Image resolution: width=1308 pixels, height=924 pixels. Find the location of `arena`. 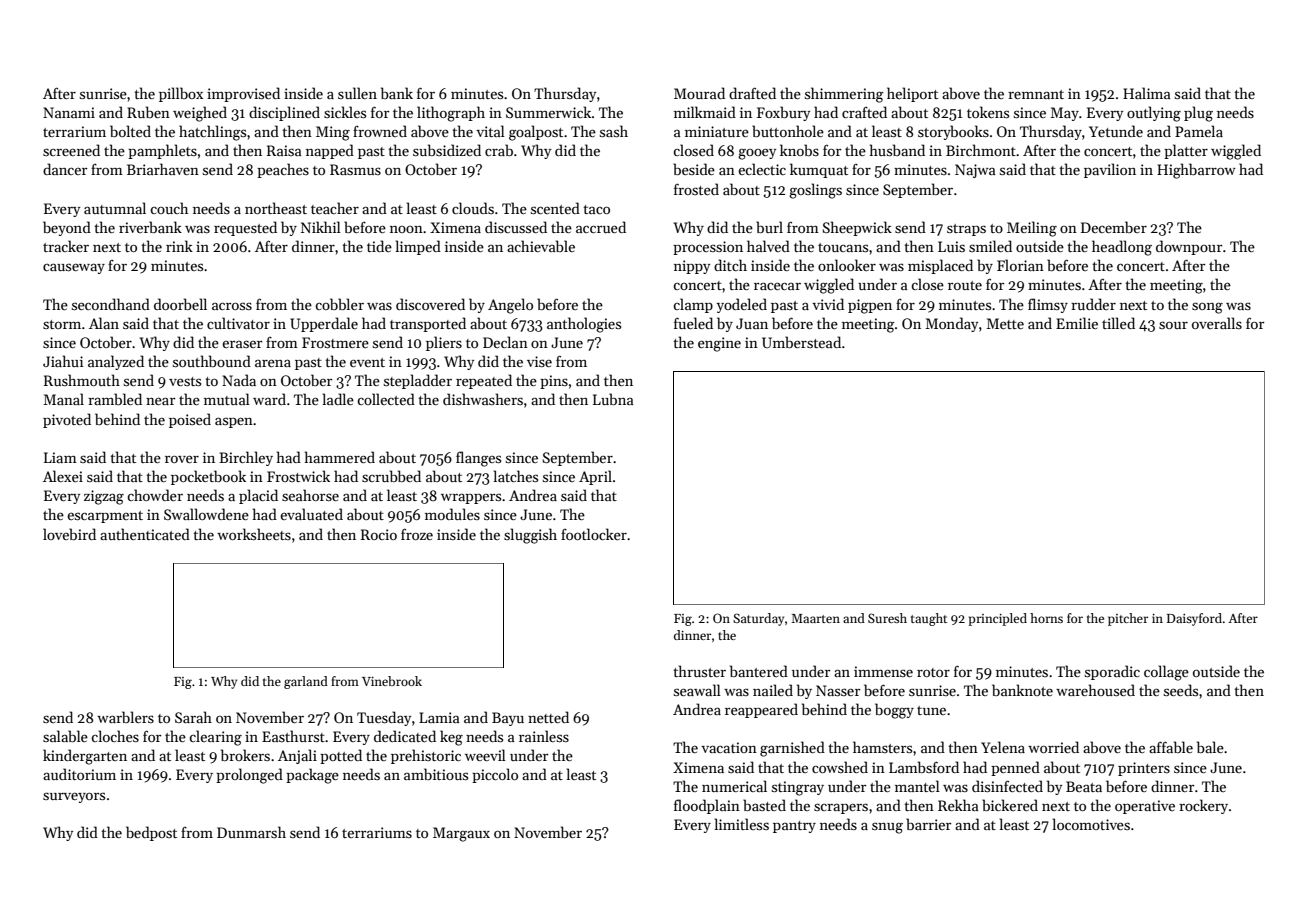

arena is located at coordinates (273, 363).
